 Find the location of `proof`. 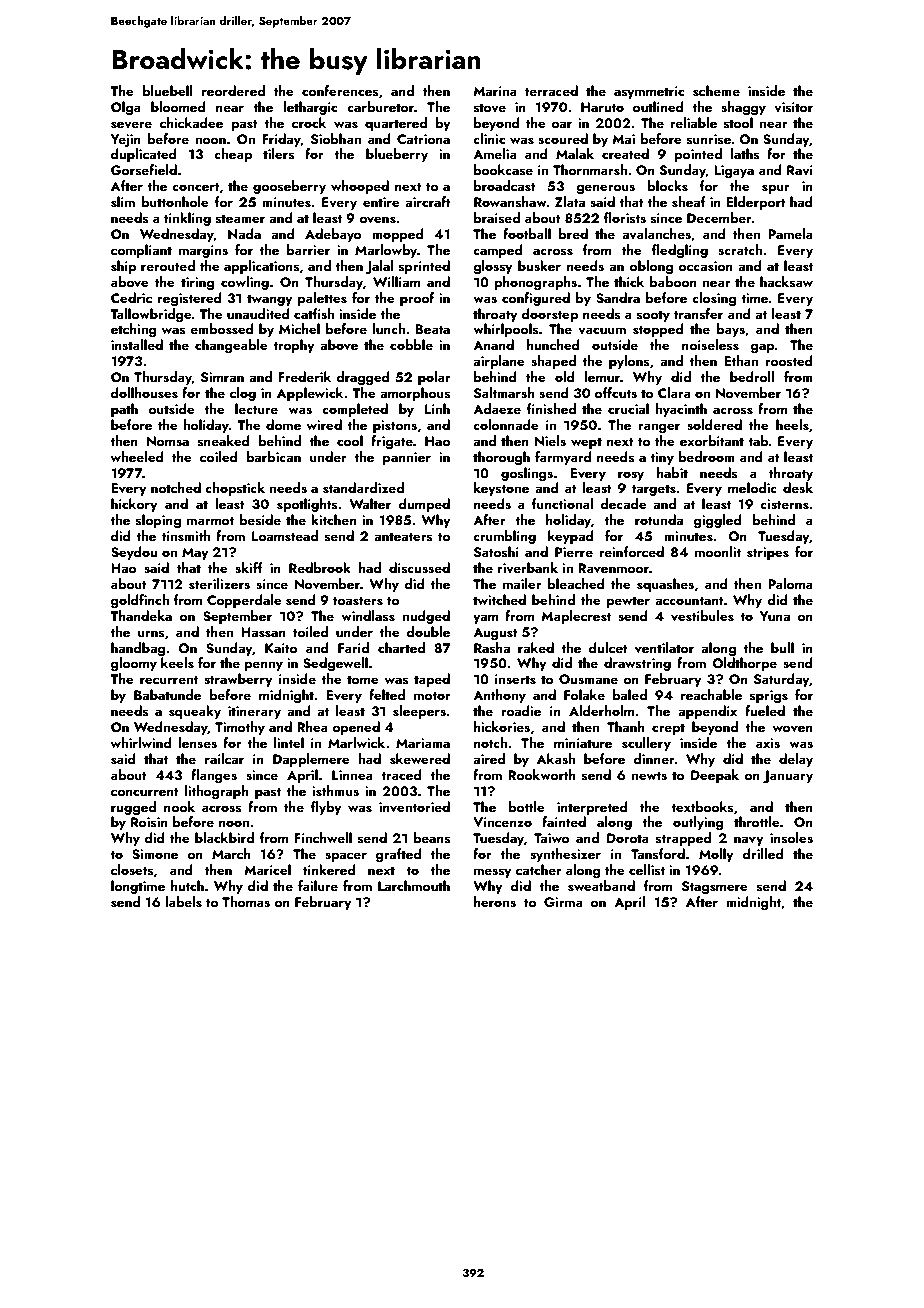

proof is located at coordinates (417, 299).
